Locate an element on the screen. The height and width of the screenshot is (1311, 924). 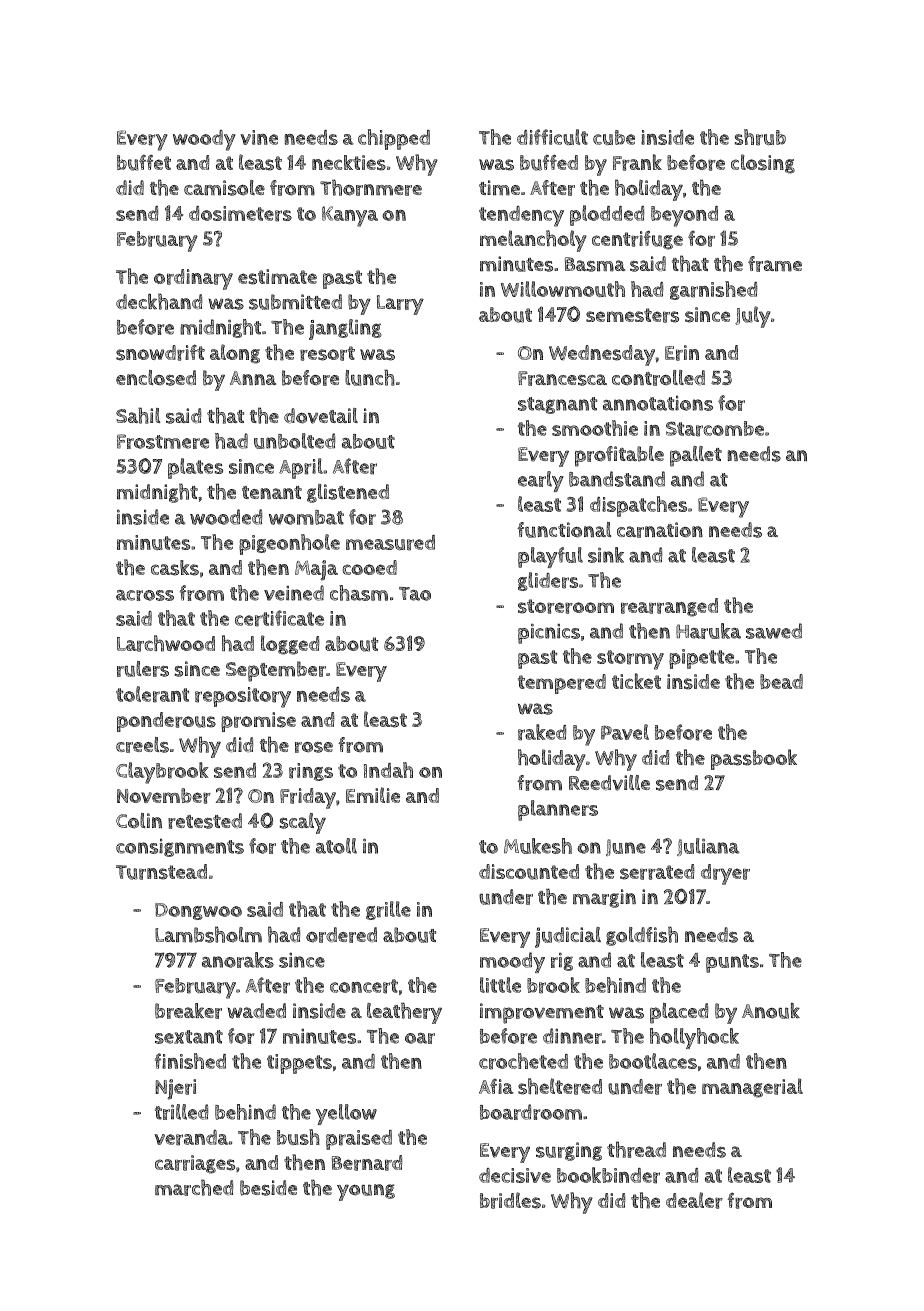
across is located at coordinates (145, 595).
